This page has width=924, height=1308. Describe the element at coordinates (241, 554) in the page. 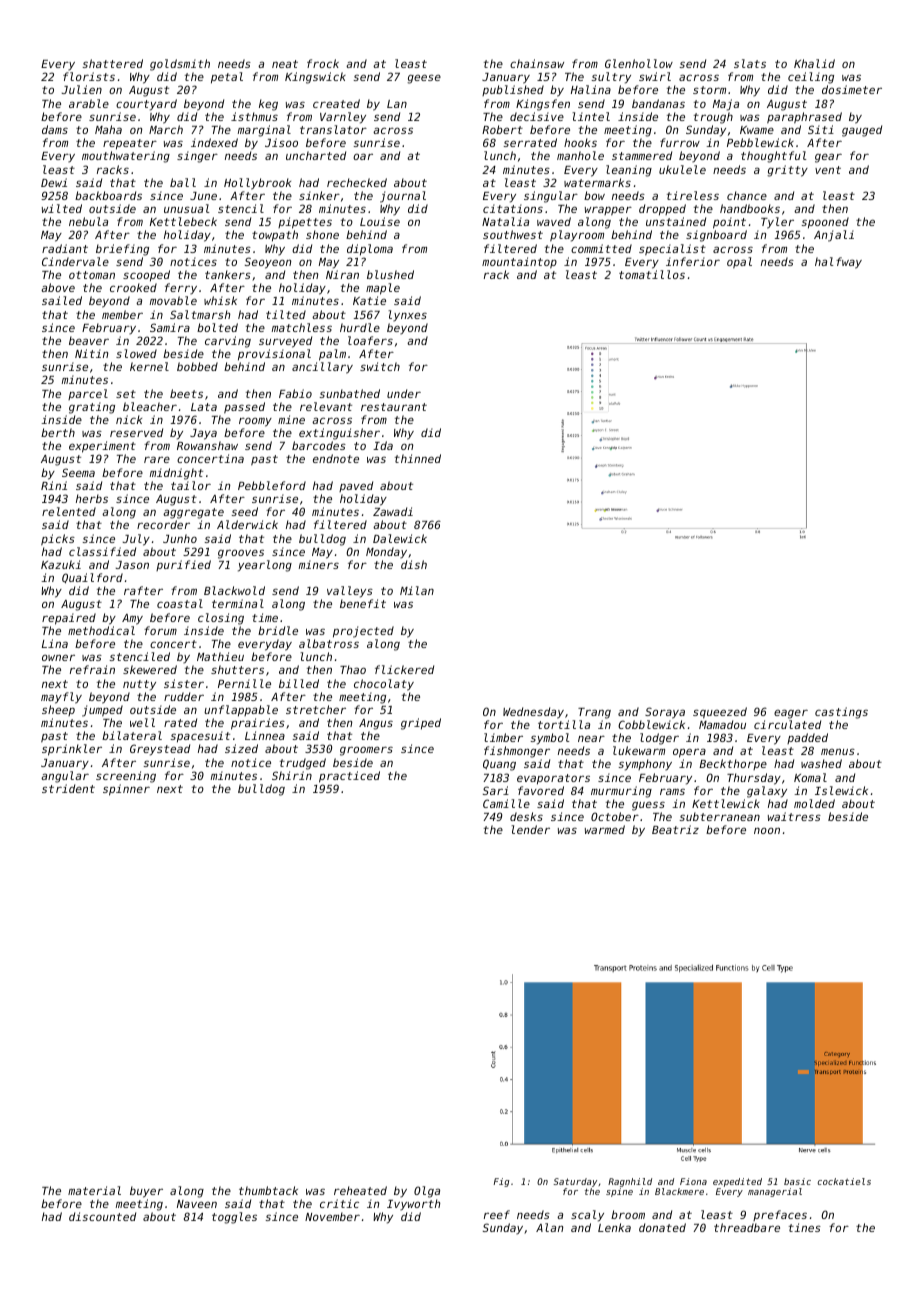

I see `grooves` at that location.
